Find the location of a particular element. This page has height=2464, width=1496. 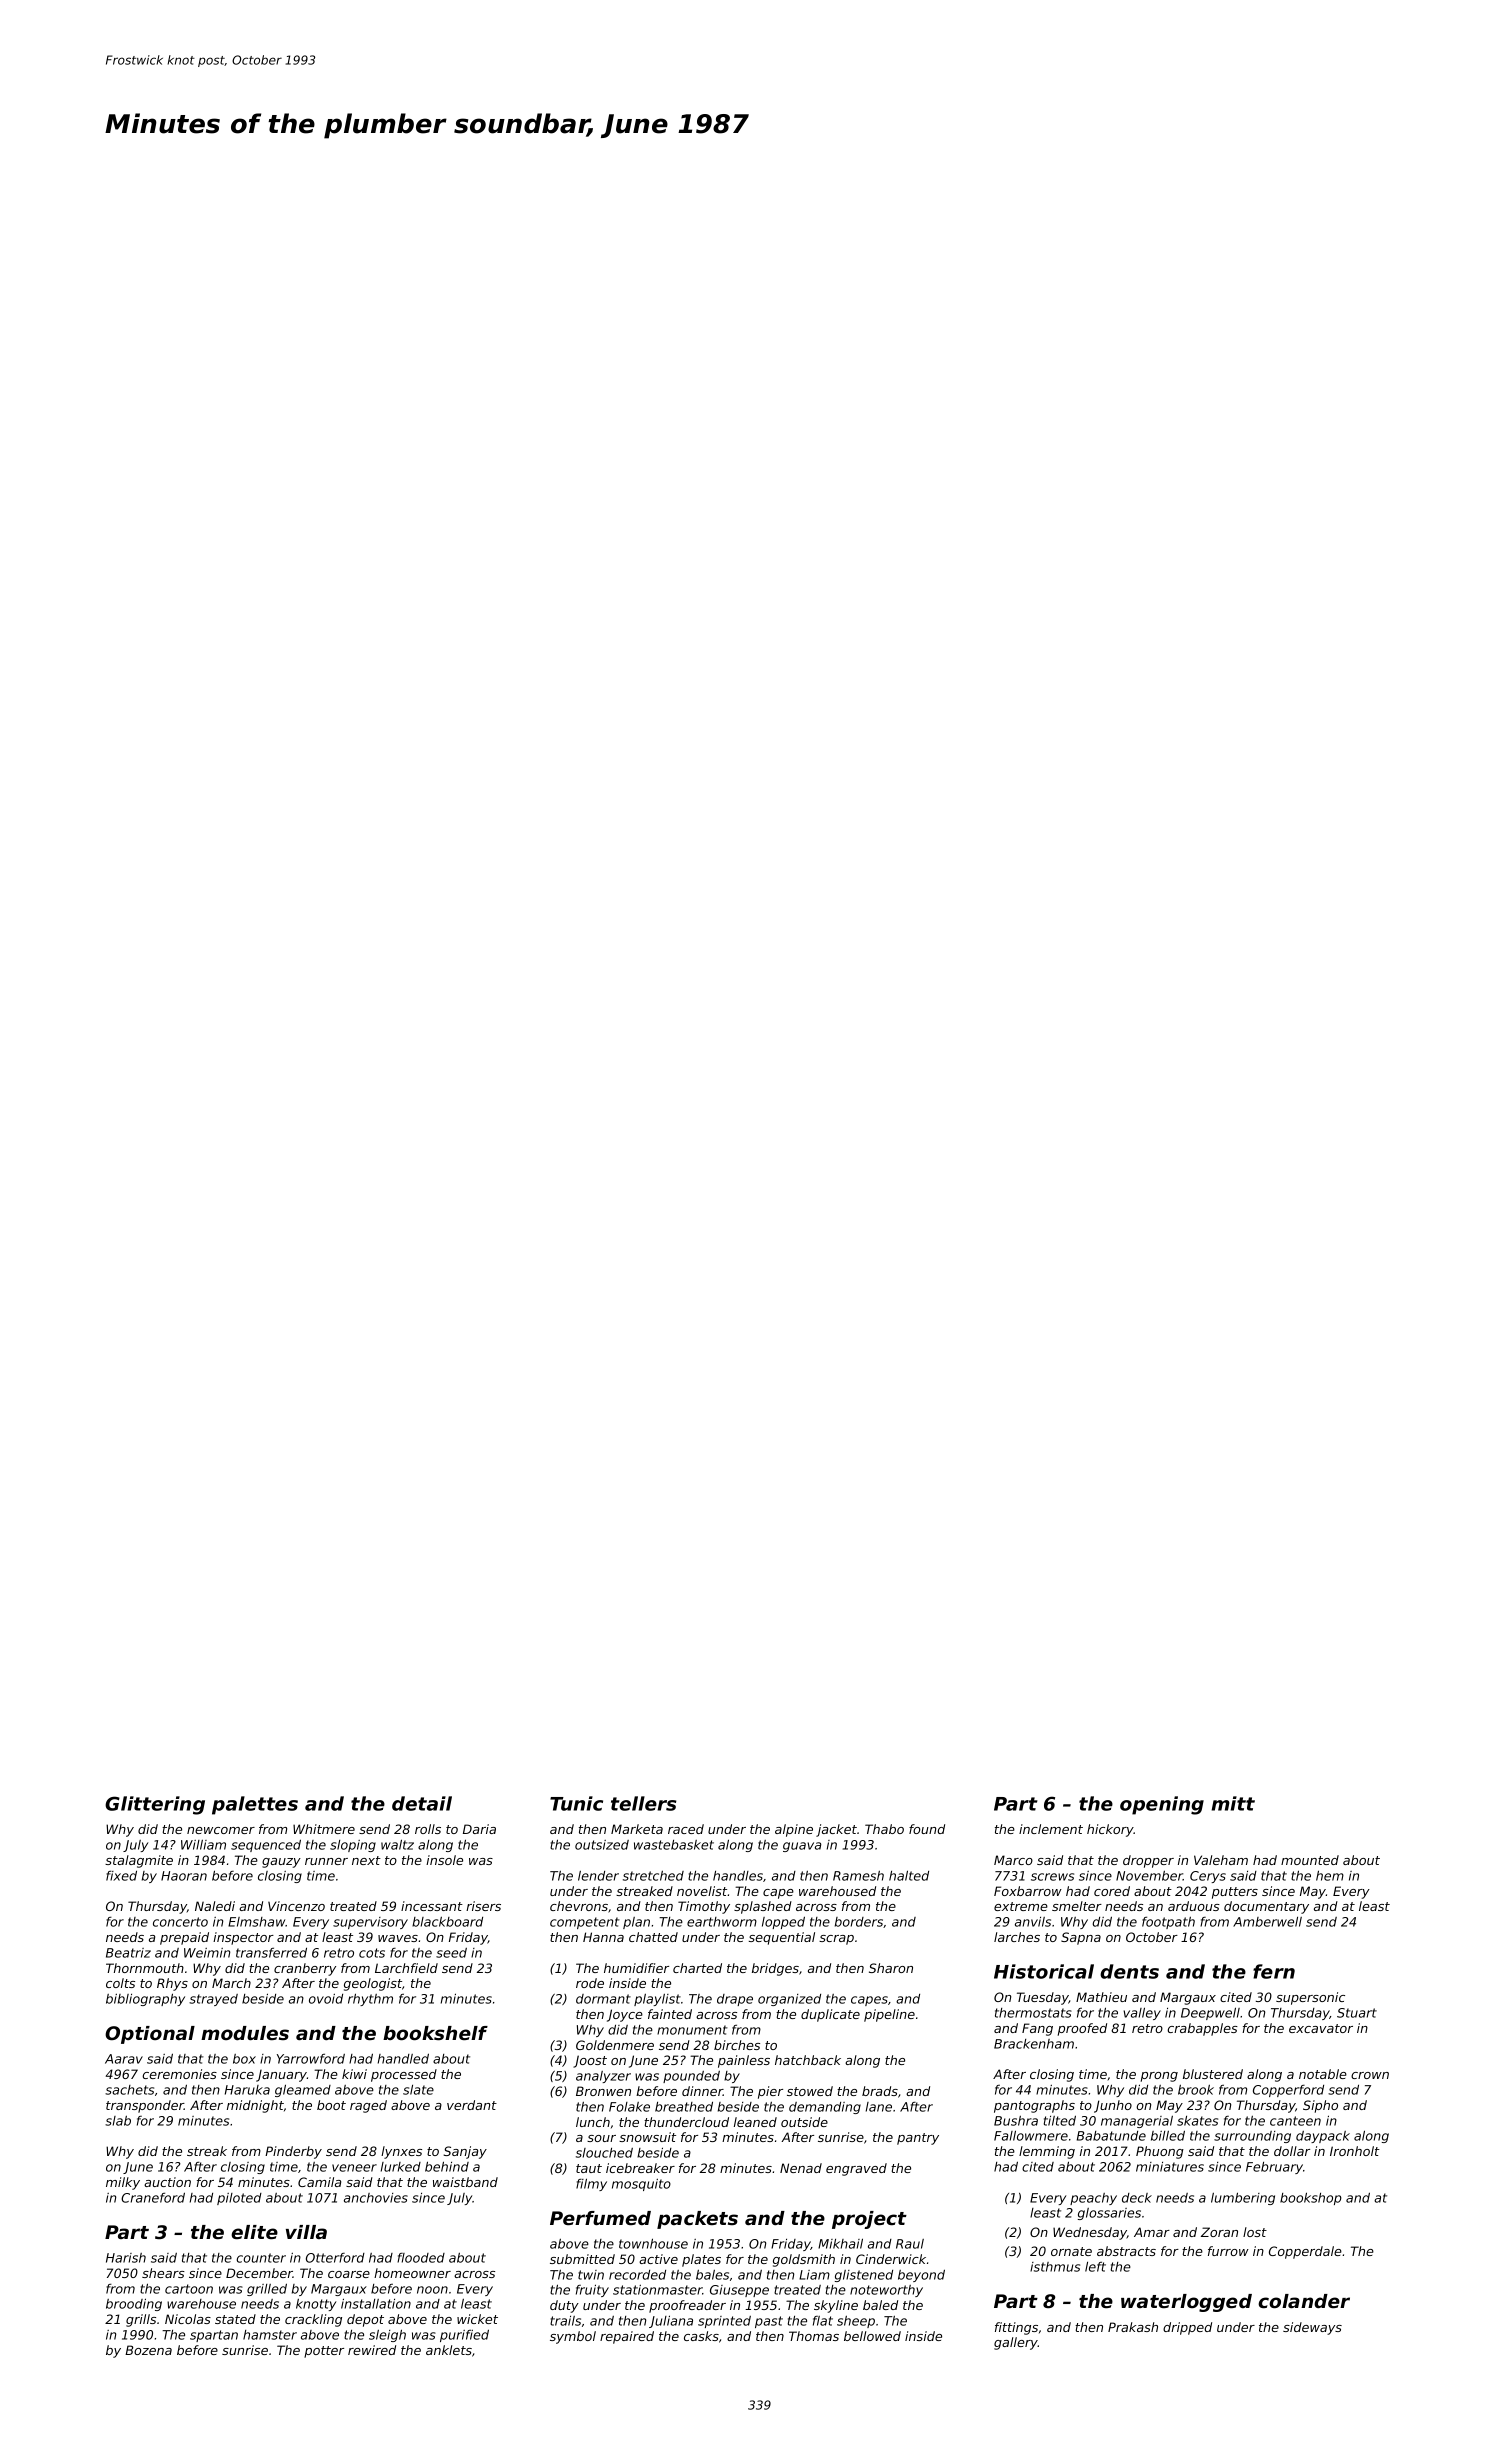

lemming is located at coordinates (1047, 2152).
